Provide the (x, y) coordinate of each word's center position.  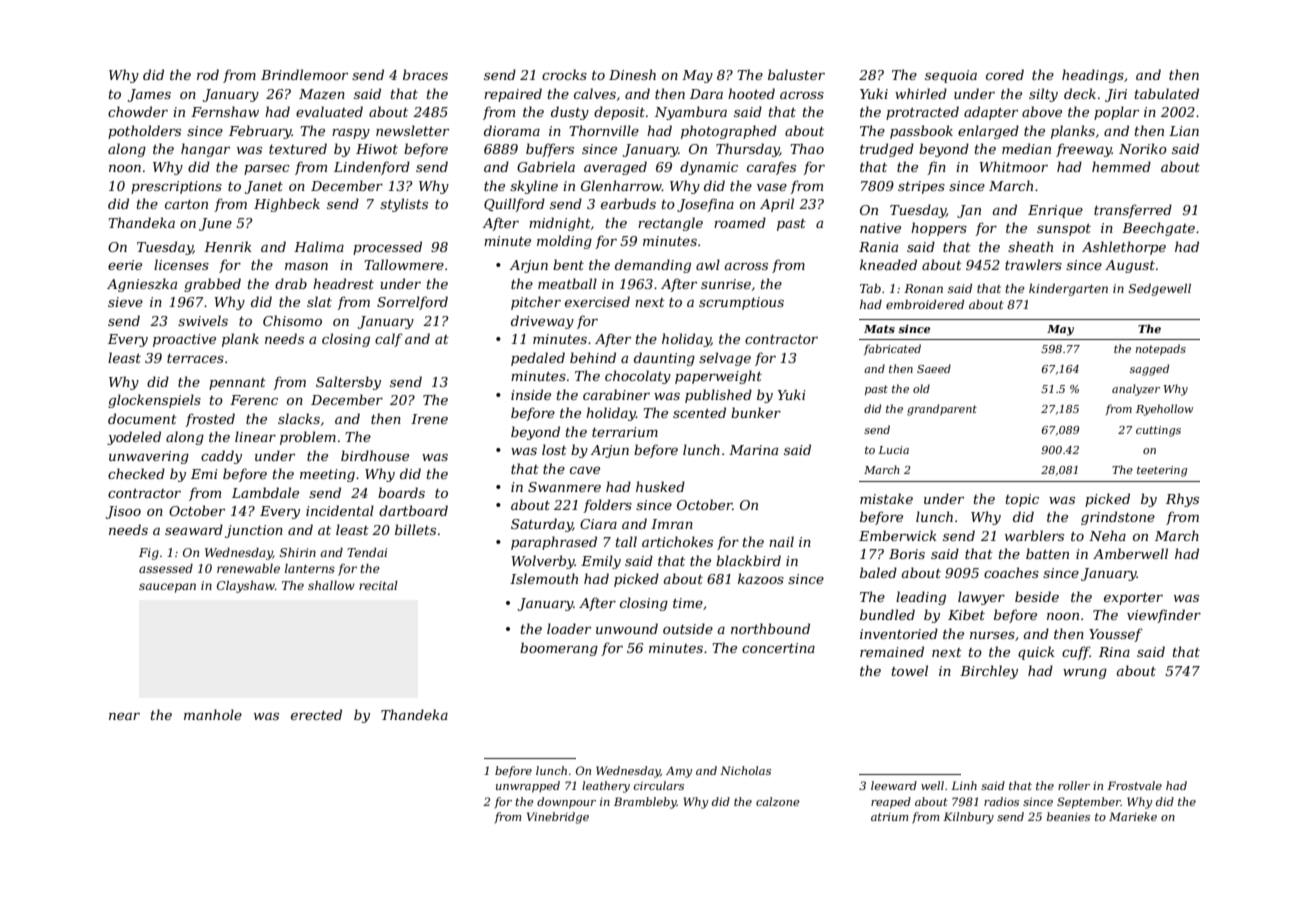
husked (660, 486)
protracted (922, 113)
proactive (184, 340)
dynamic (709, 168)
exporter (1133, 599)
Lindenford (372, 168)
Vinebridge (558, 818)
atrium (889, 817)
